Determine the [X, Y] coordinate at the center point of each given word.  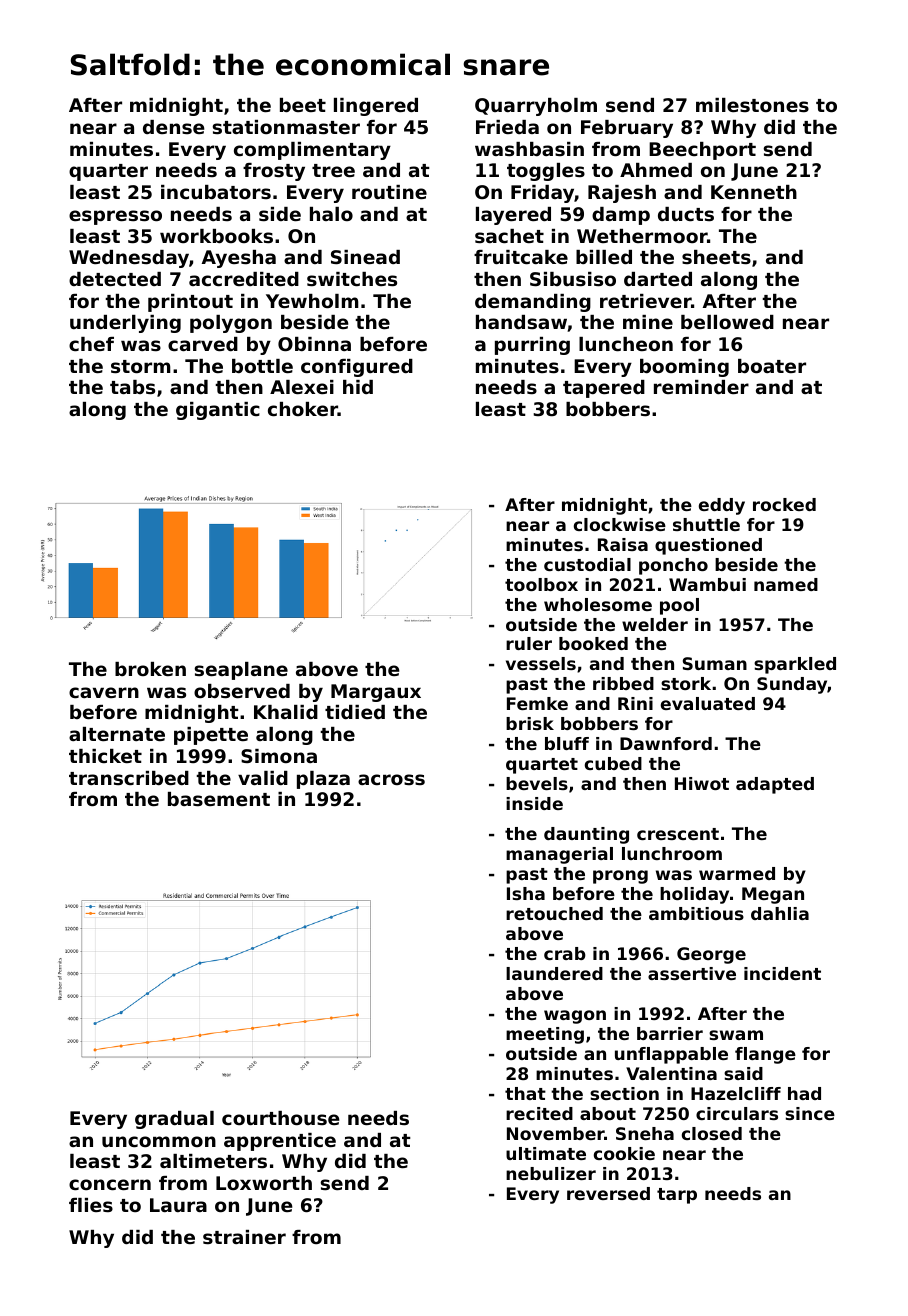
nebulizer [551, 1173]
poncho [673, 566]
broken [150, 669]
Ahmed [656, 170]
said [743, 1073]
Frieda [507, 127]
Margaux [376, 693]
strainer [244, 1237]
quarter [108, 172]
